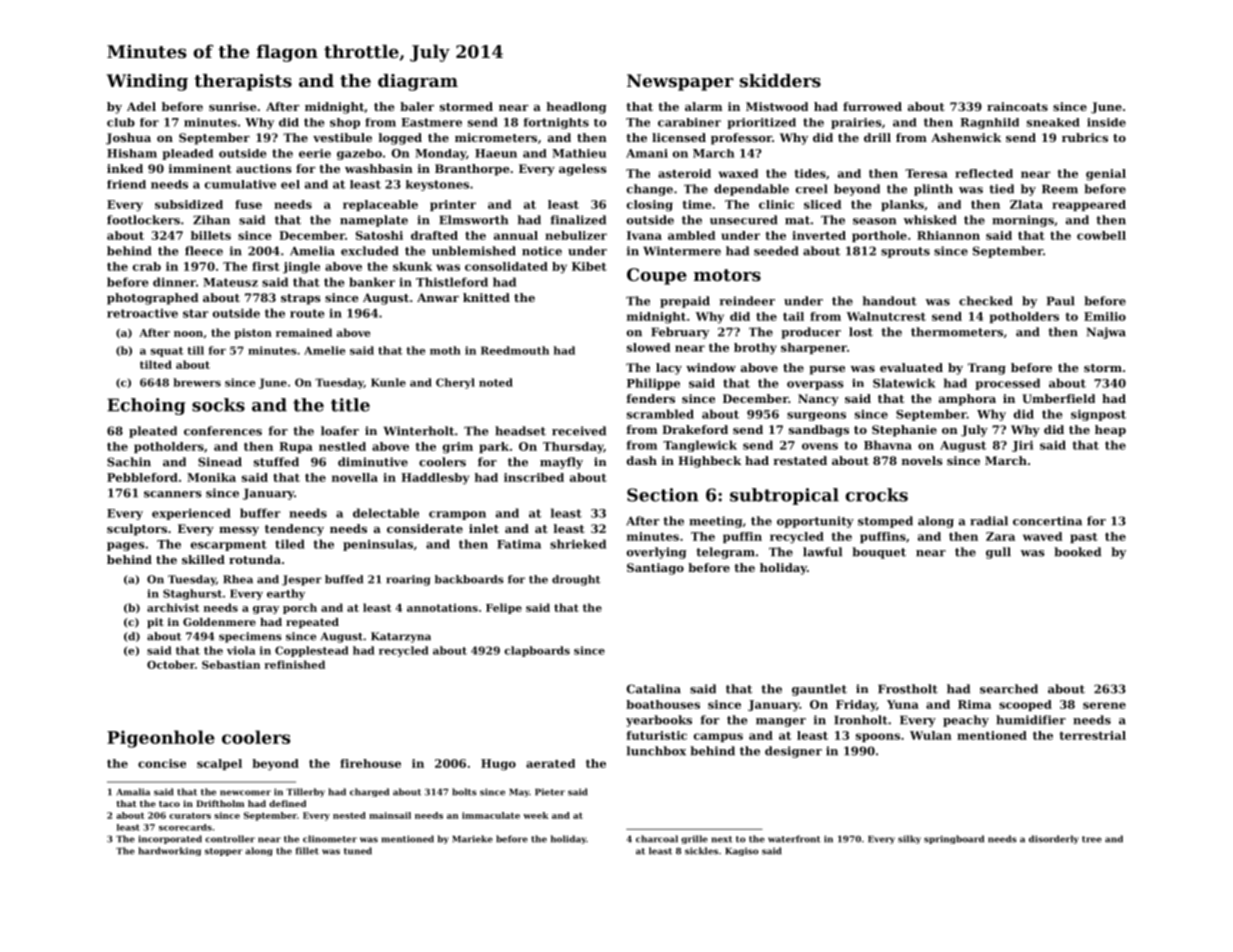 The image size is (1233, 952). Describe the element at coordinates (573, 448) in the page. I see `Thursday` at that location.
